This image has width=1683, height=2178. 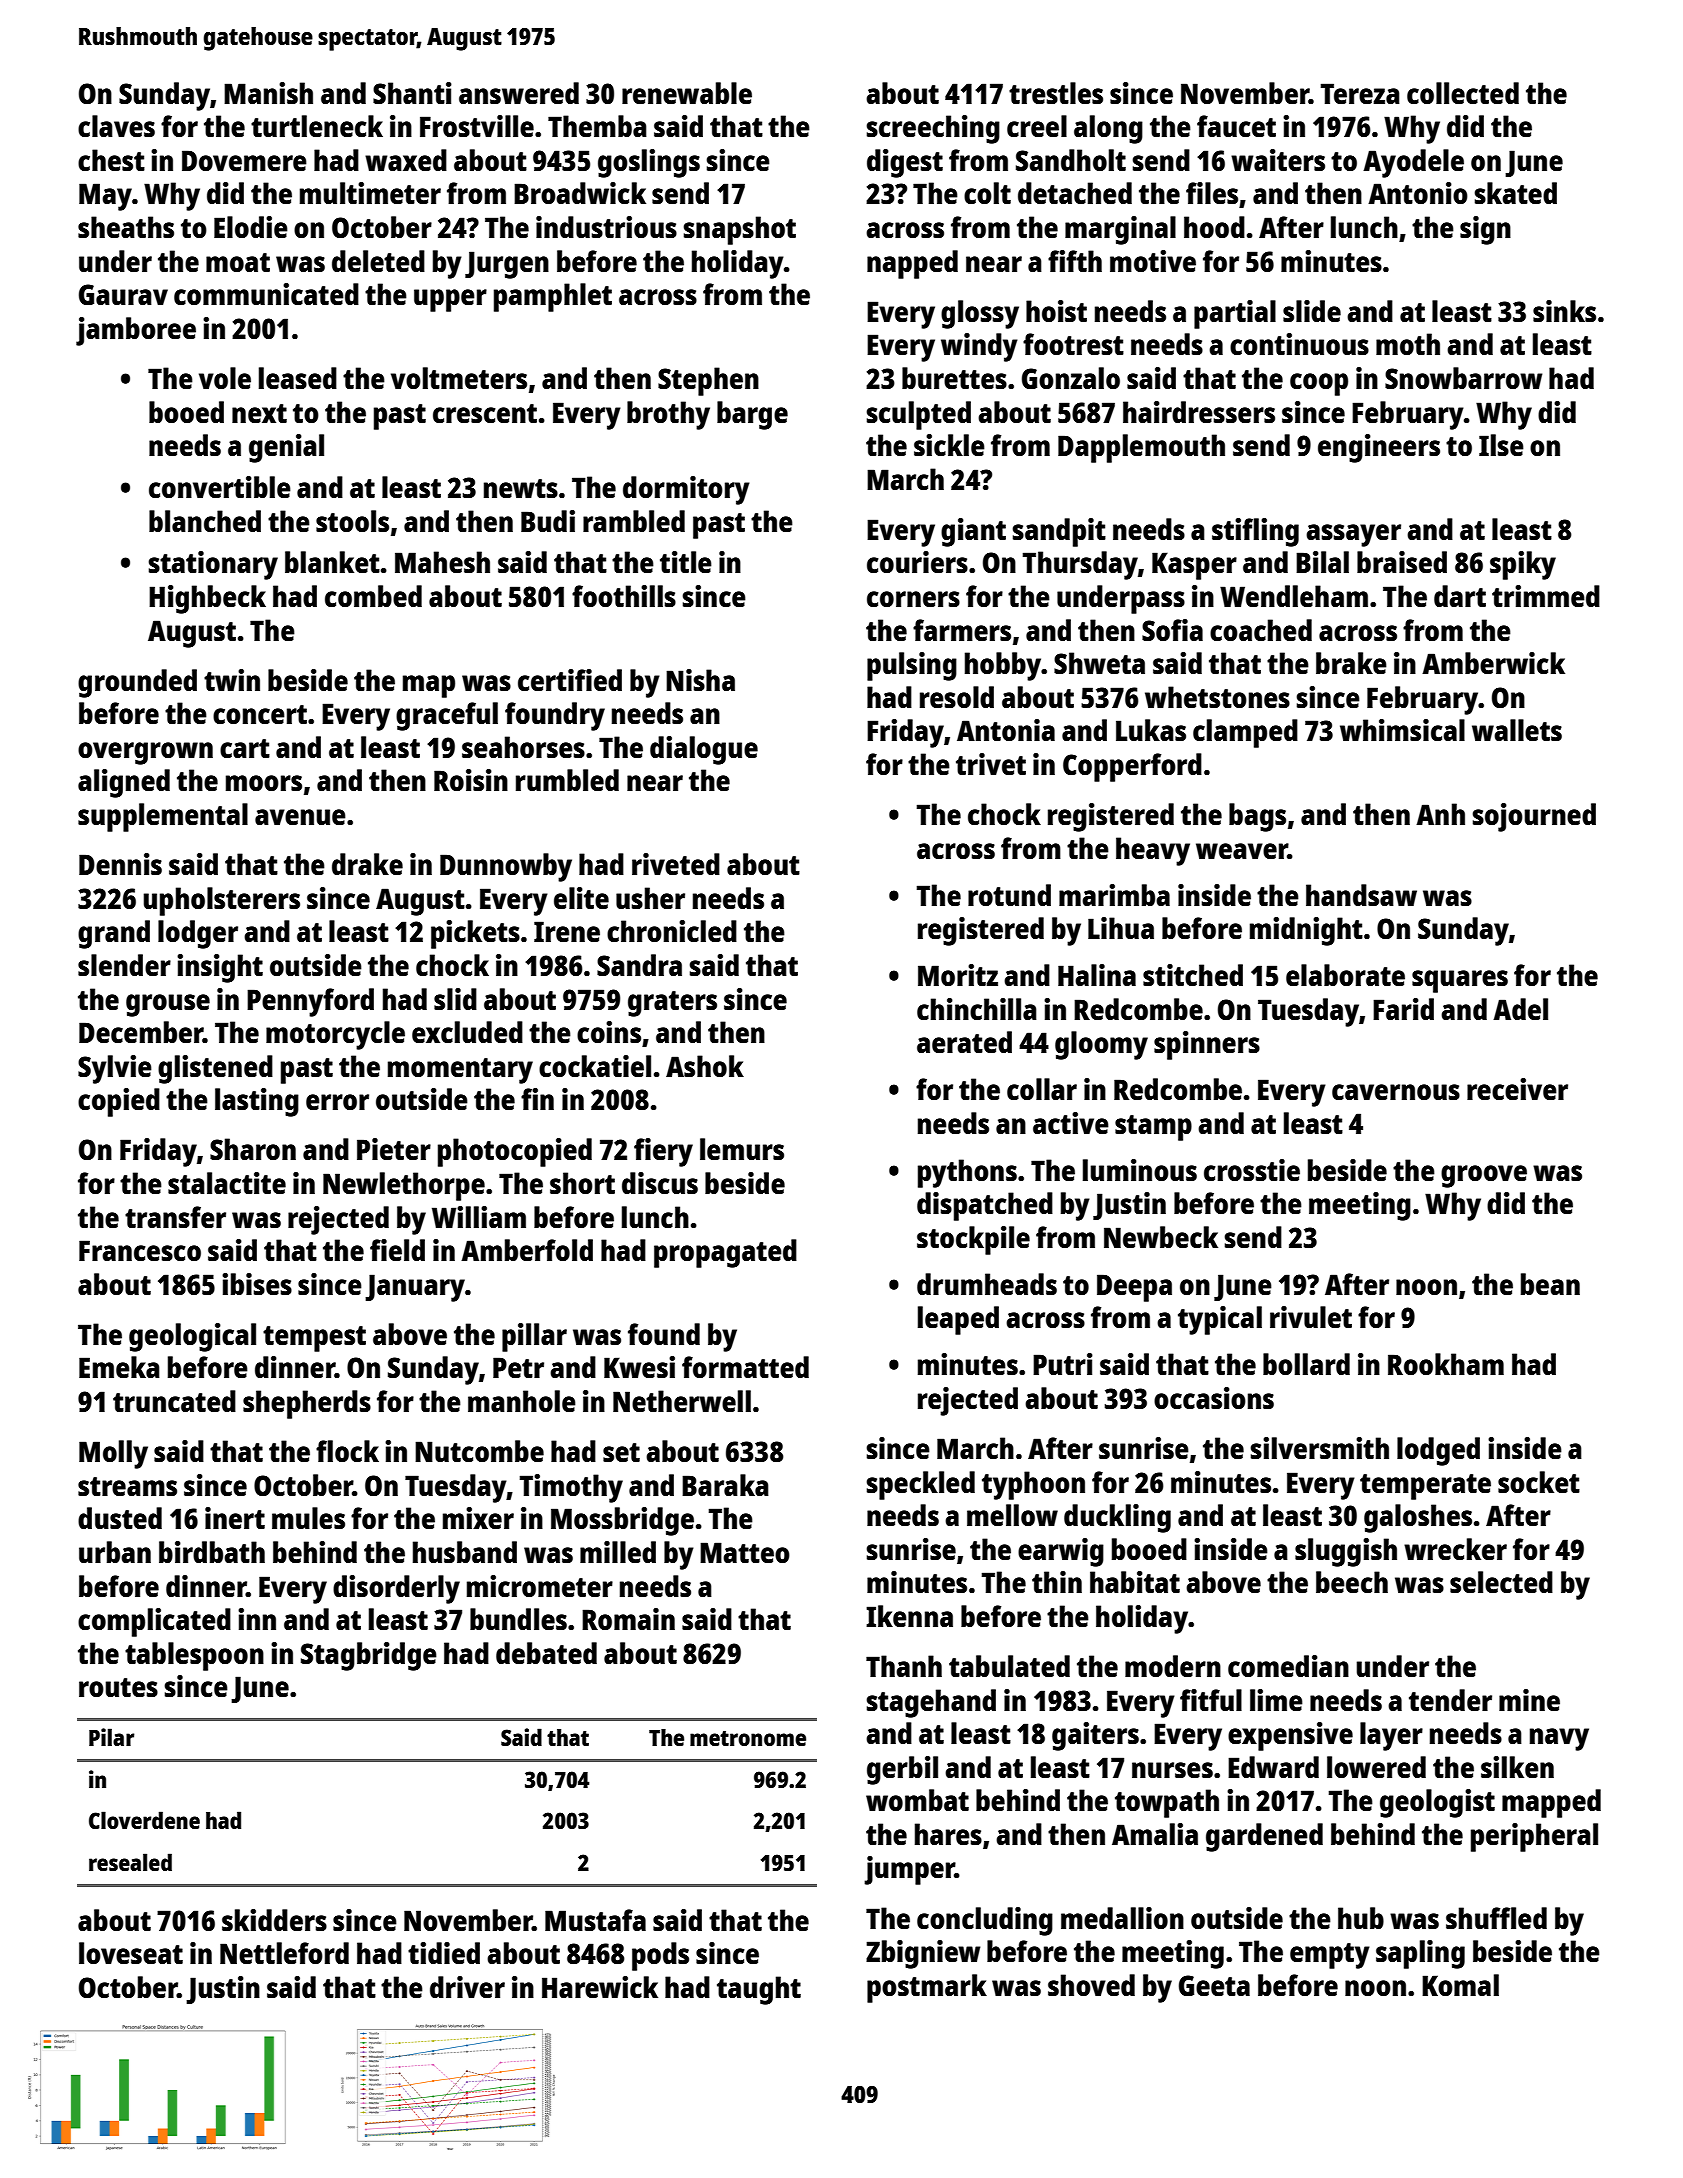 What do you see at coordinates (1360, 93) in the image?
I see `Tereza` at bounding box center [1360, 93].
